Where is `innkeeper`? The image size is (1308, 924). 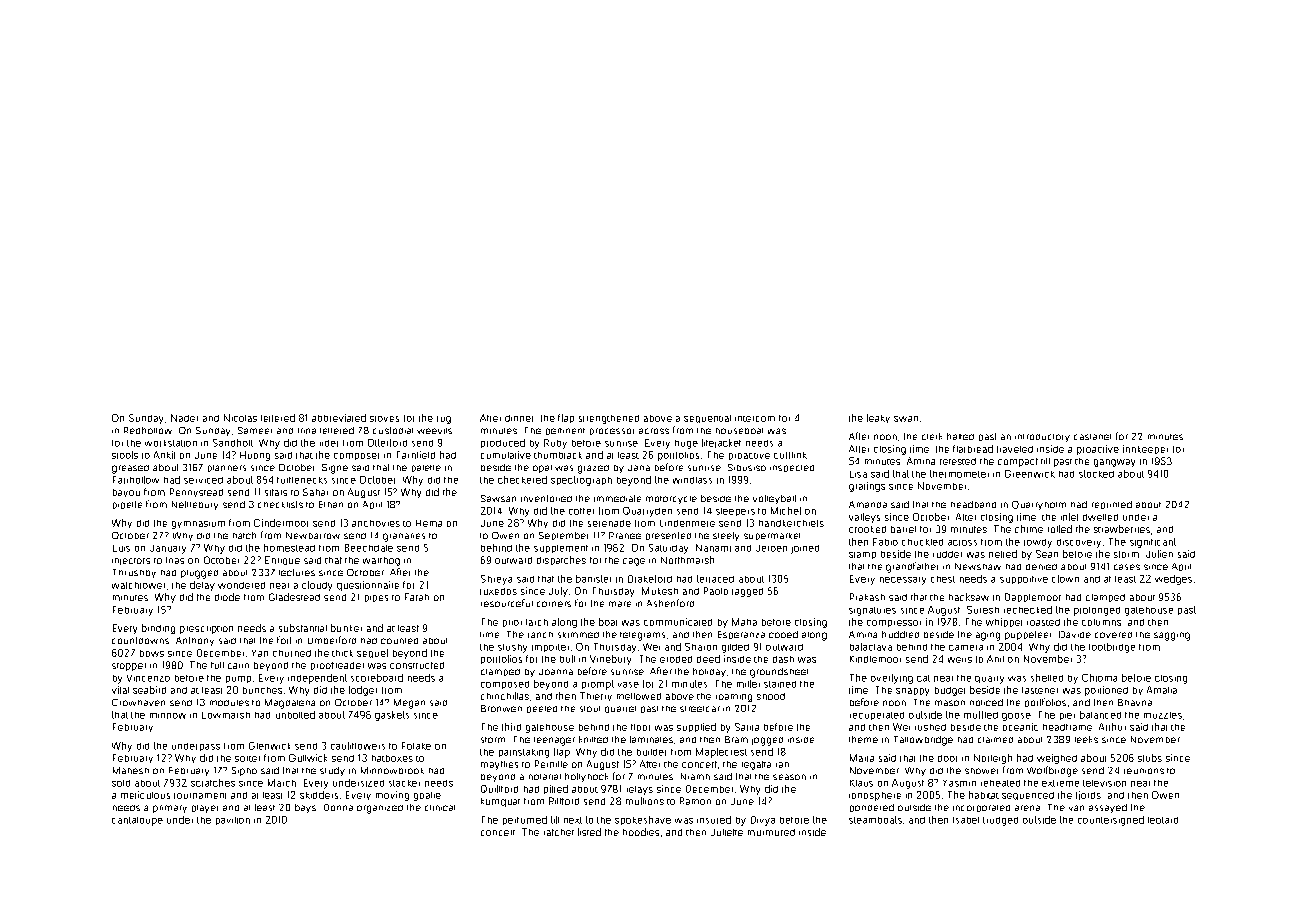 innkeeper is located at coordinates (1145, 449).
